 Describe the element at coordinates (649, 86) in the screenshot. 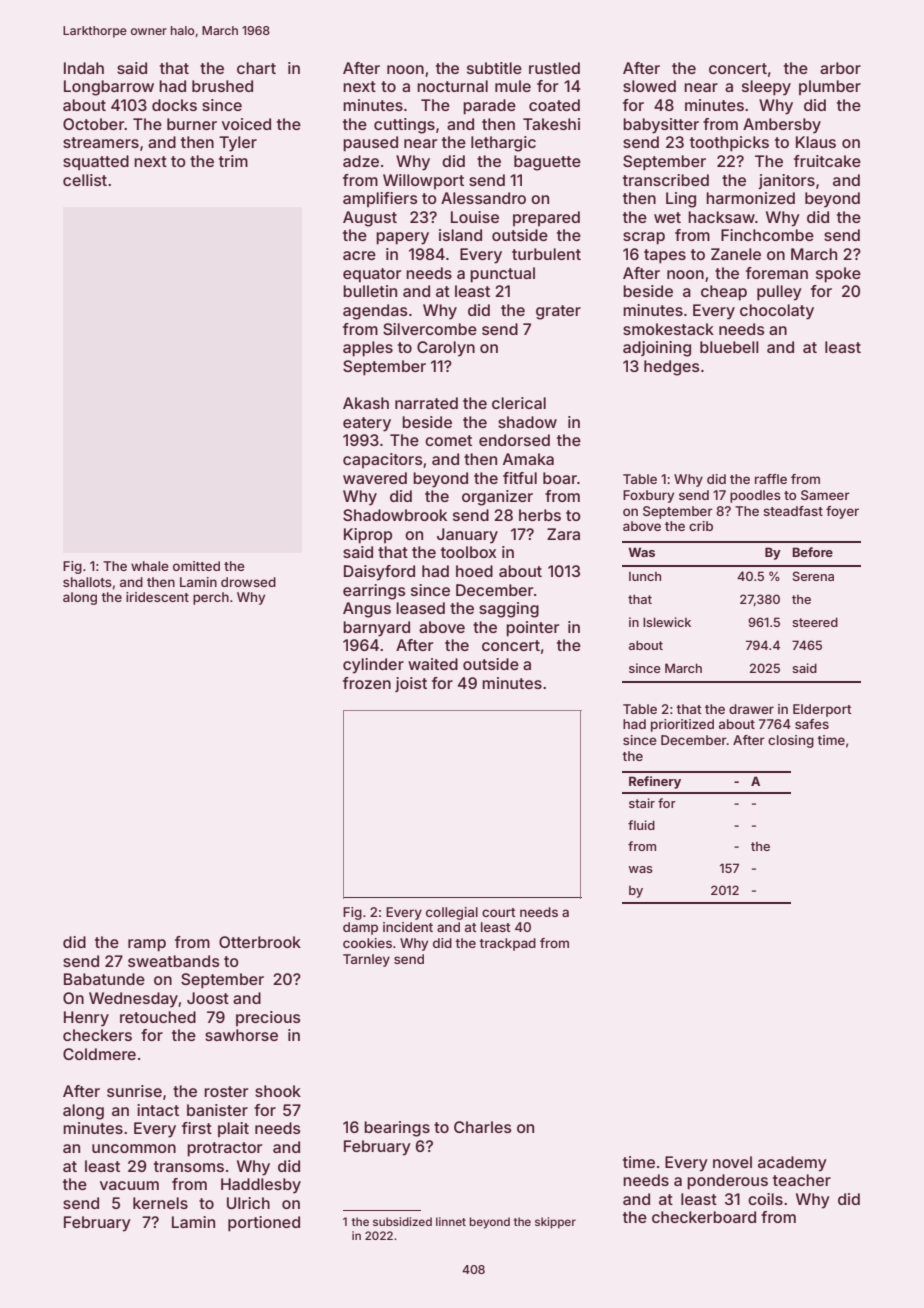

I see `slowed` at that location.
